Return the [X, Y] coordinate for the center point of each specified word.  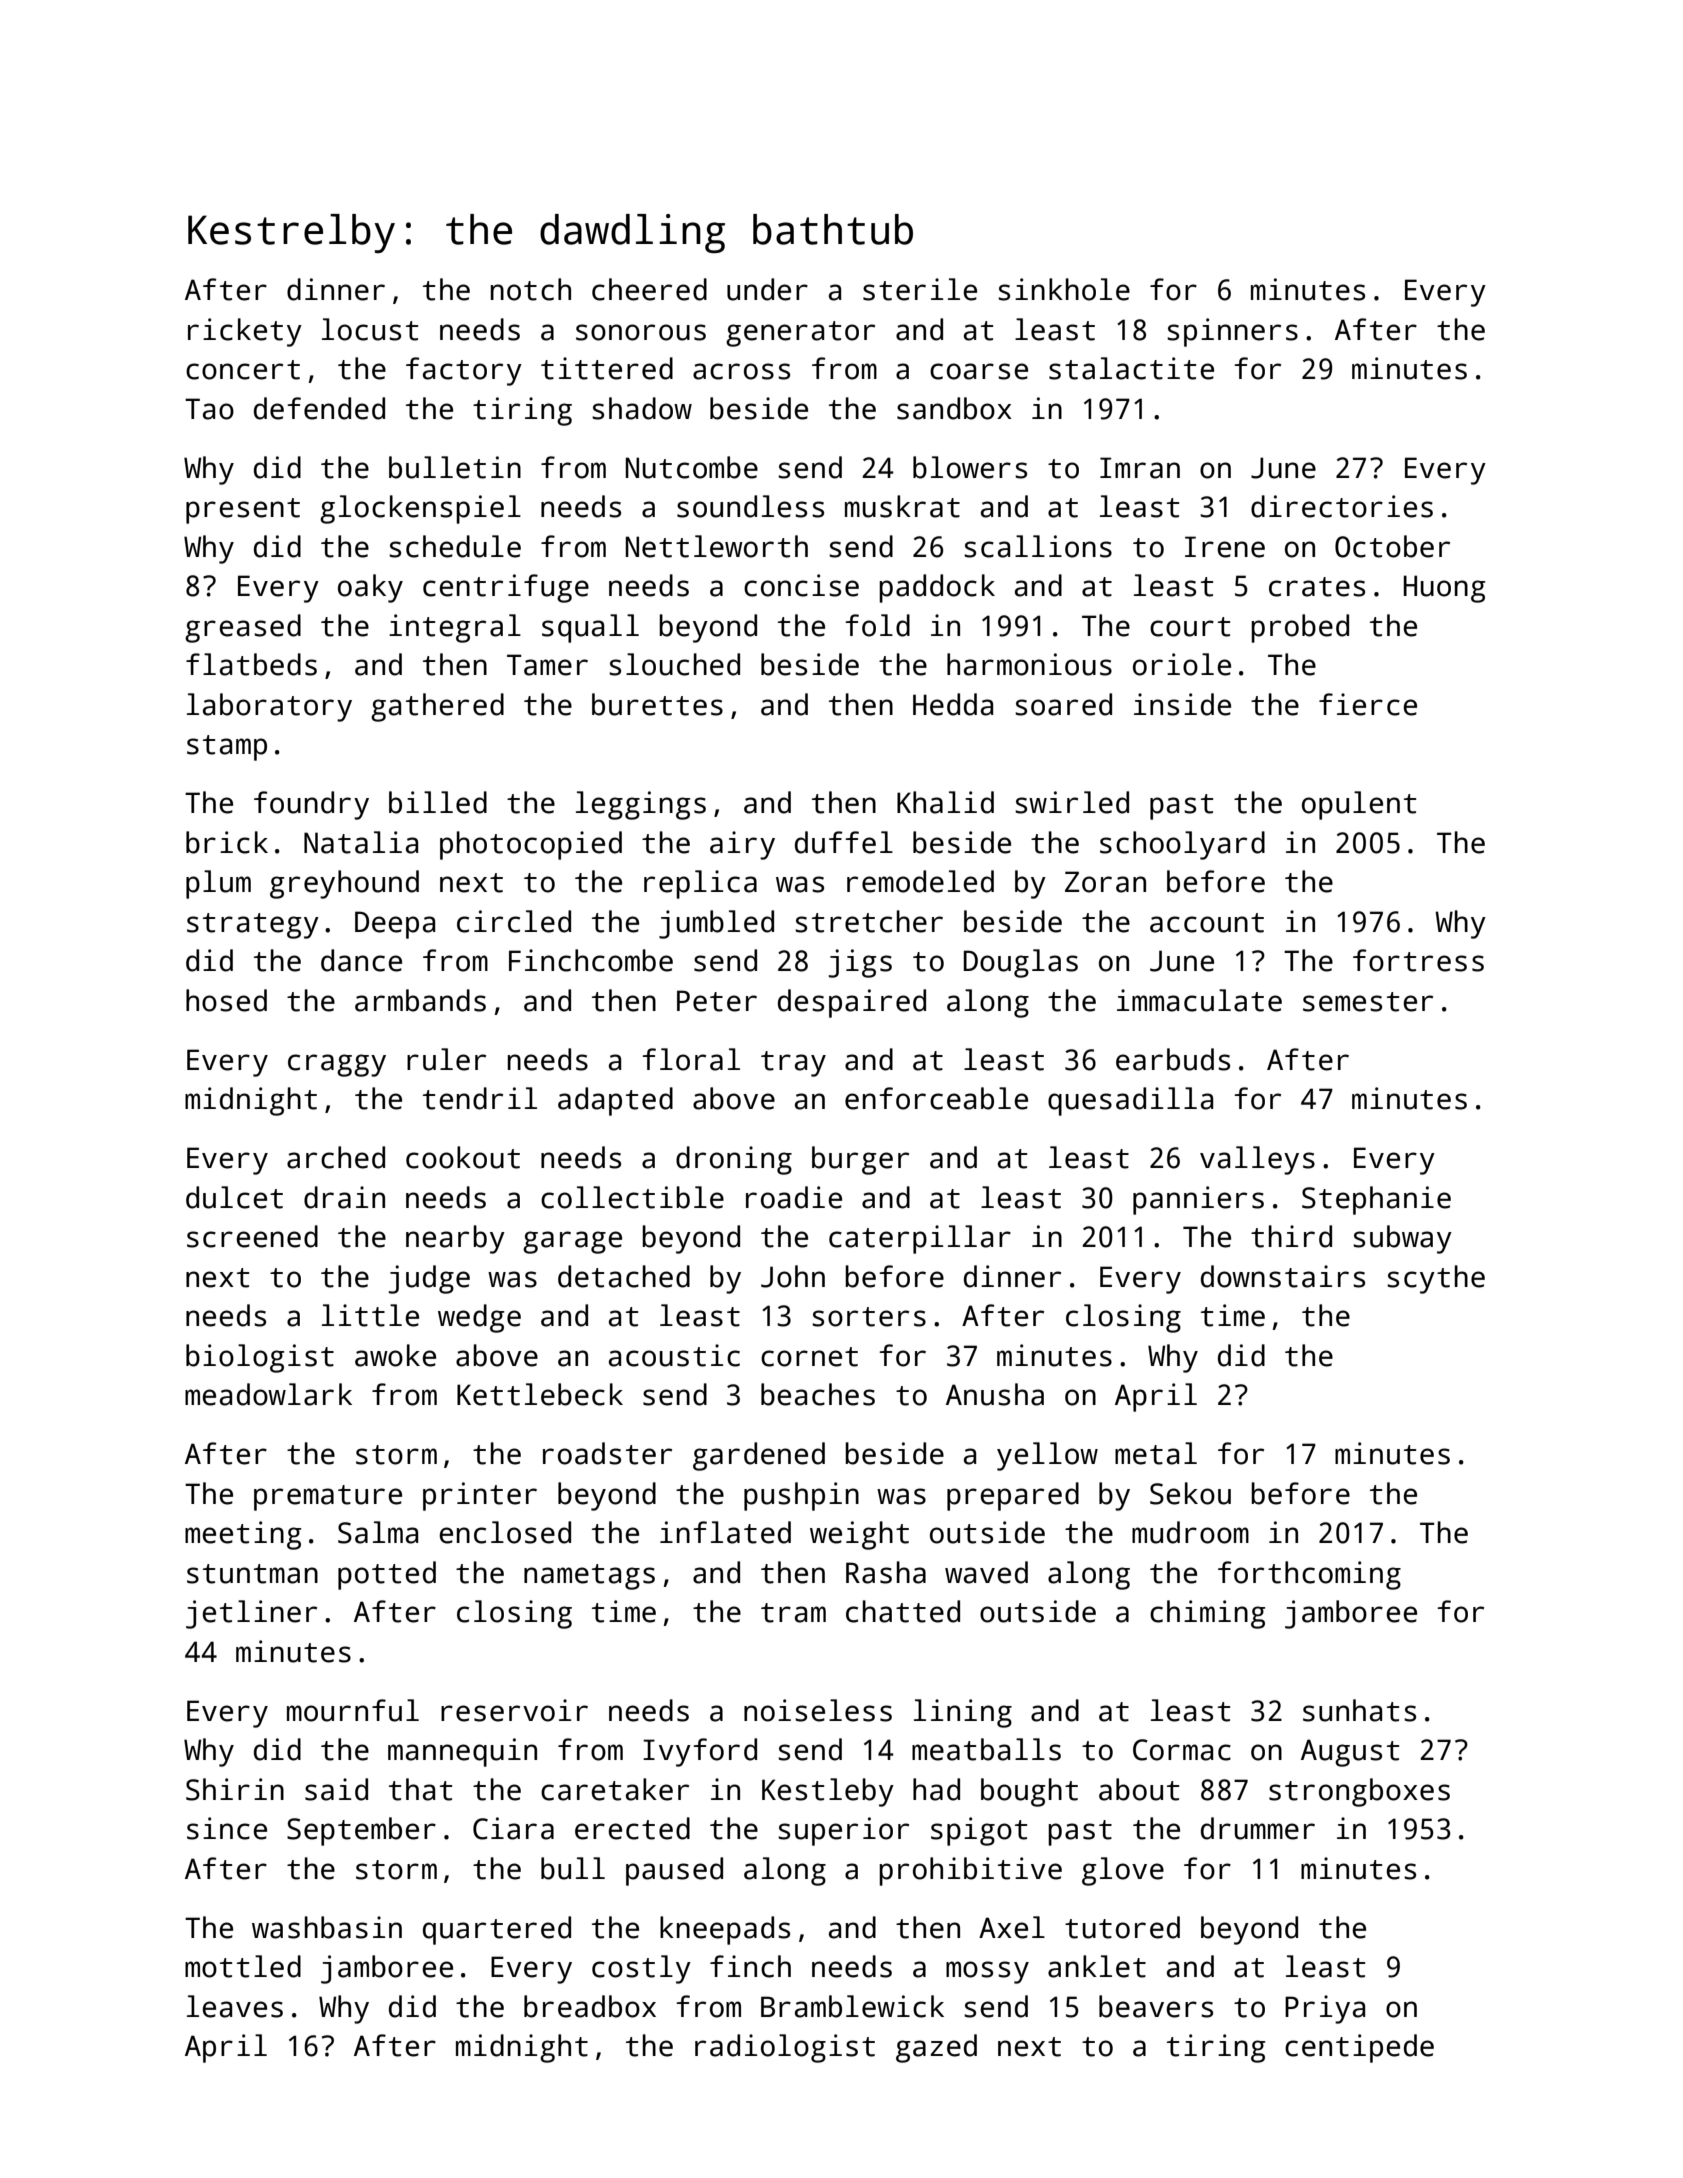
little [370, 1315]
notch [531, 289]
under [767, 289]
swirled [1072, 802]
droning [734, 1160]
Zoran [1105, 882]
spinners [1232, 332]
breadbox [590, 2006]
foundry [311, 805]
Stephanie [1376, 1200]
